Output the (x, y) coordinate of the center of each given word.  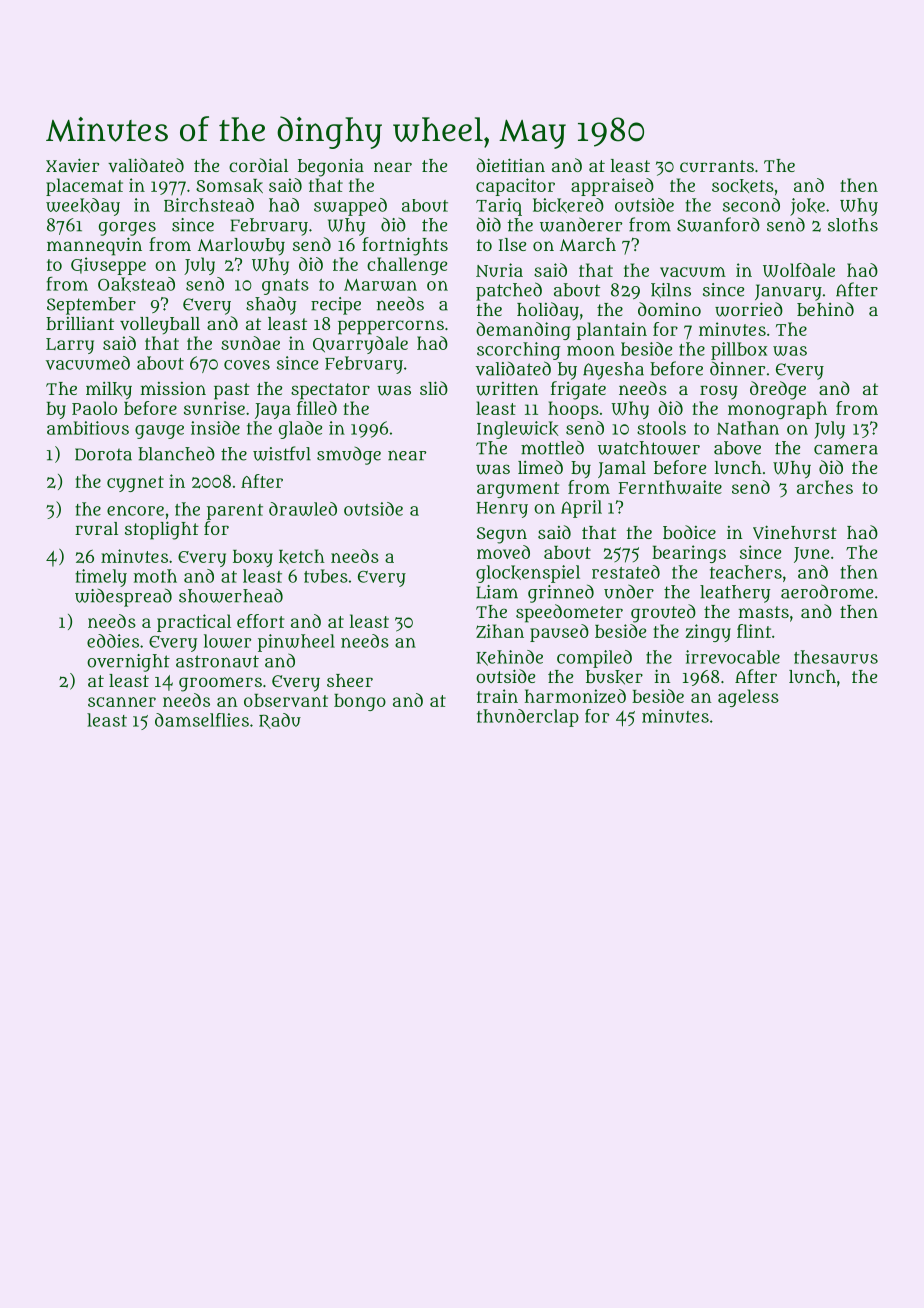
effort (260, 621)
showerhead (231, 595)
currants (717, 166)
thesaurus (836, 657)
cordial (258, 165)
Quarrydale (360, 345)
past (232, 391)
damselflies (202, 720)
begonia (331, 168)
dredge (778, 390)
